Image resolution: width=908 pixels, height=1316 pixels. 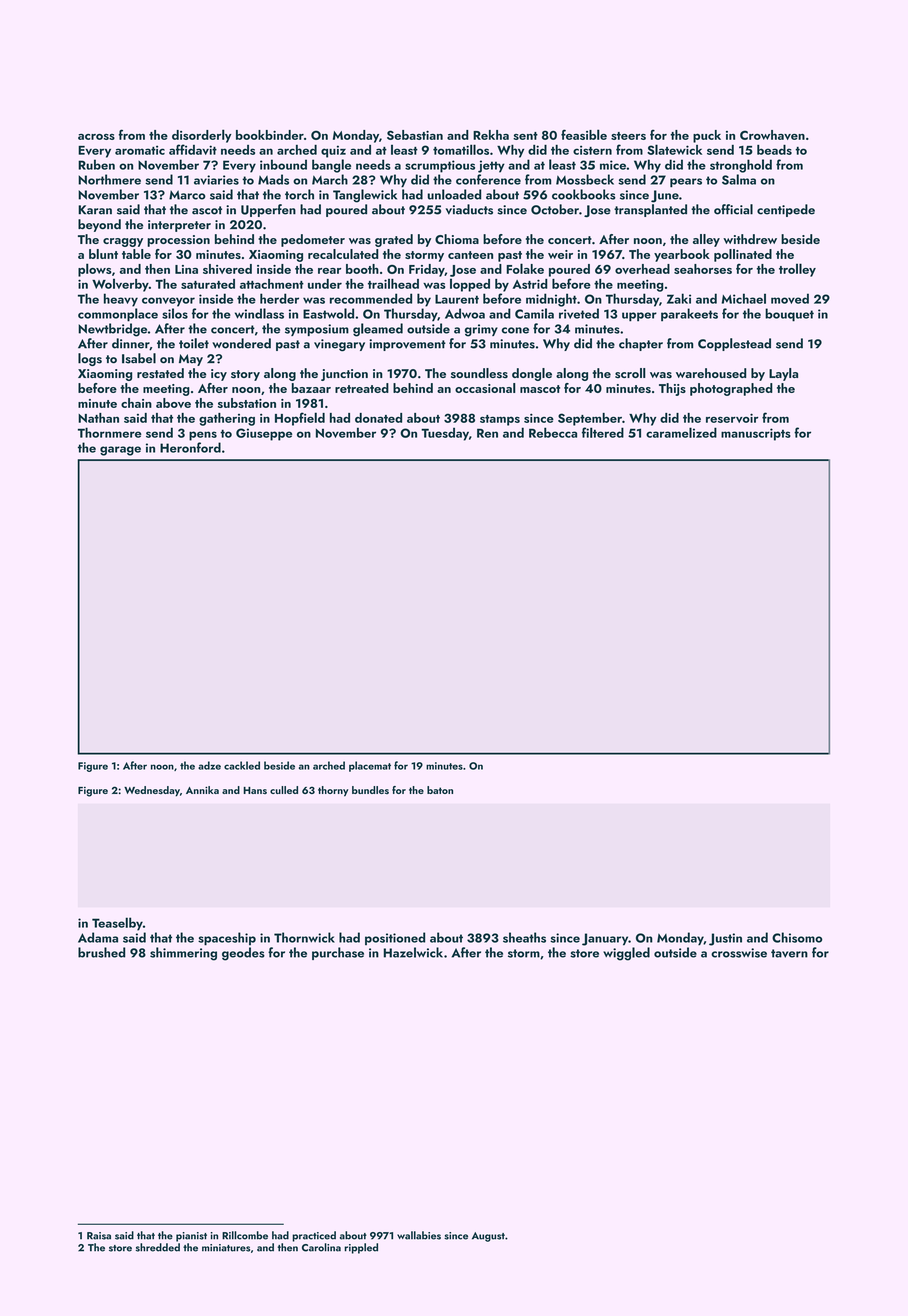 What do you see at coordinates (395, 938) in the screenshot?
I see `positioned` at bounding box center [395, 938].
